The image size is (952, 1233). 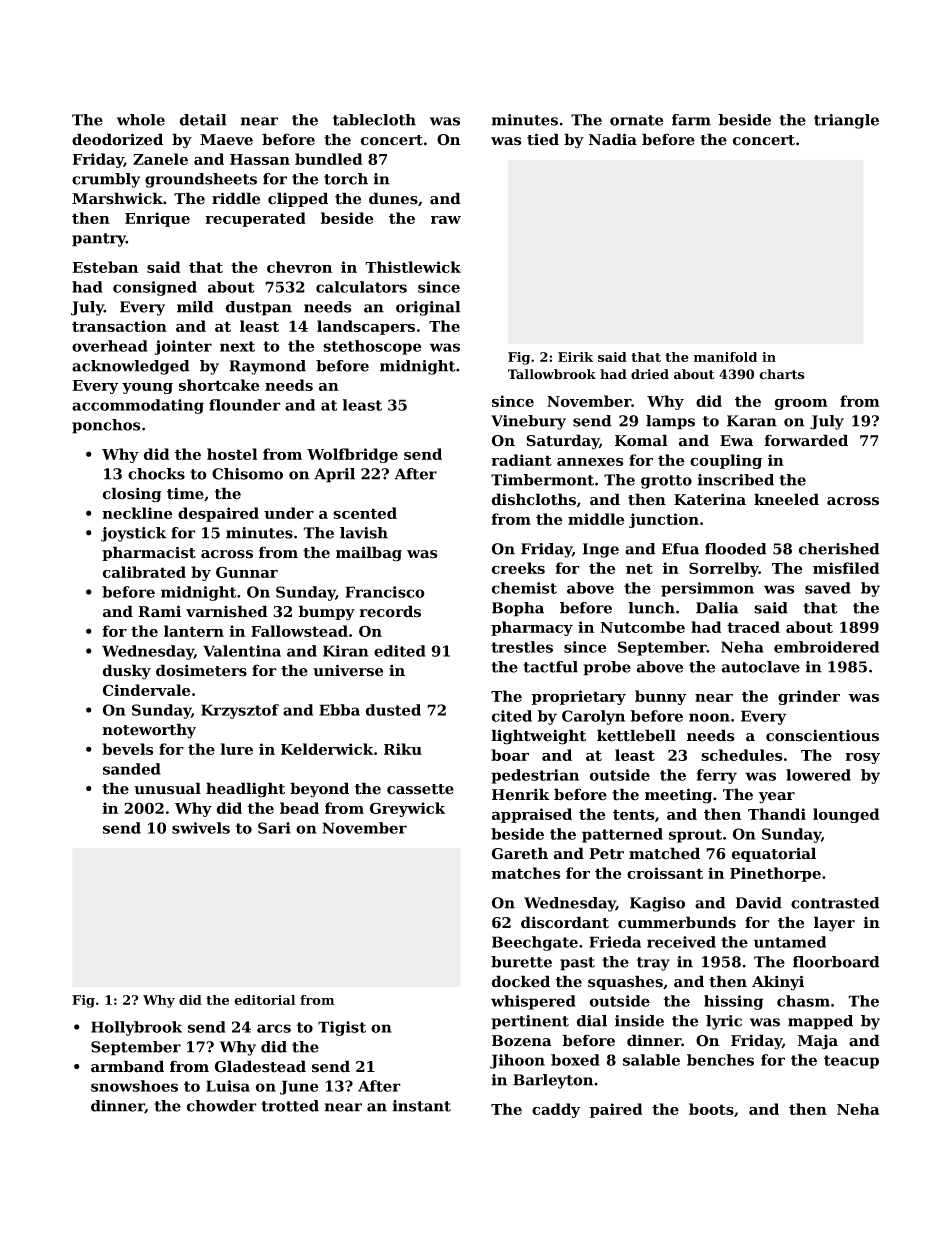 I want to click on embroidered, so click(x=826, y=647).
